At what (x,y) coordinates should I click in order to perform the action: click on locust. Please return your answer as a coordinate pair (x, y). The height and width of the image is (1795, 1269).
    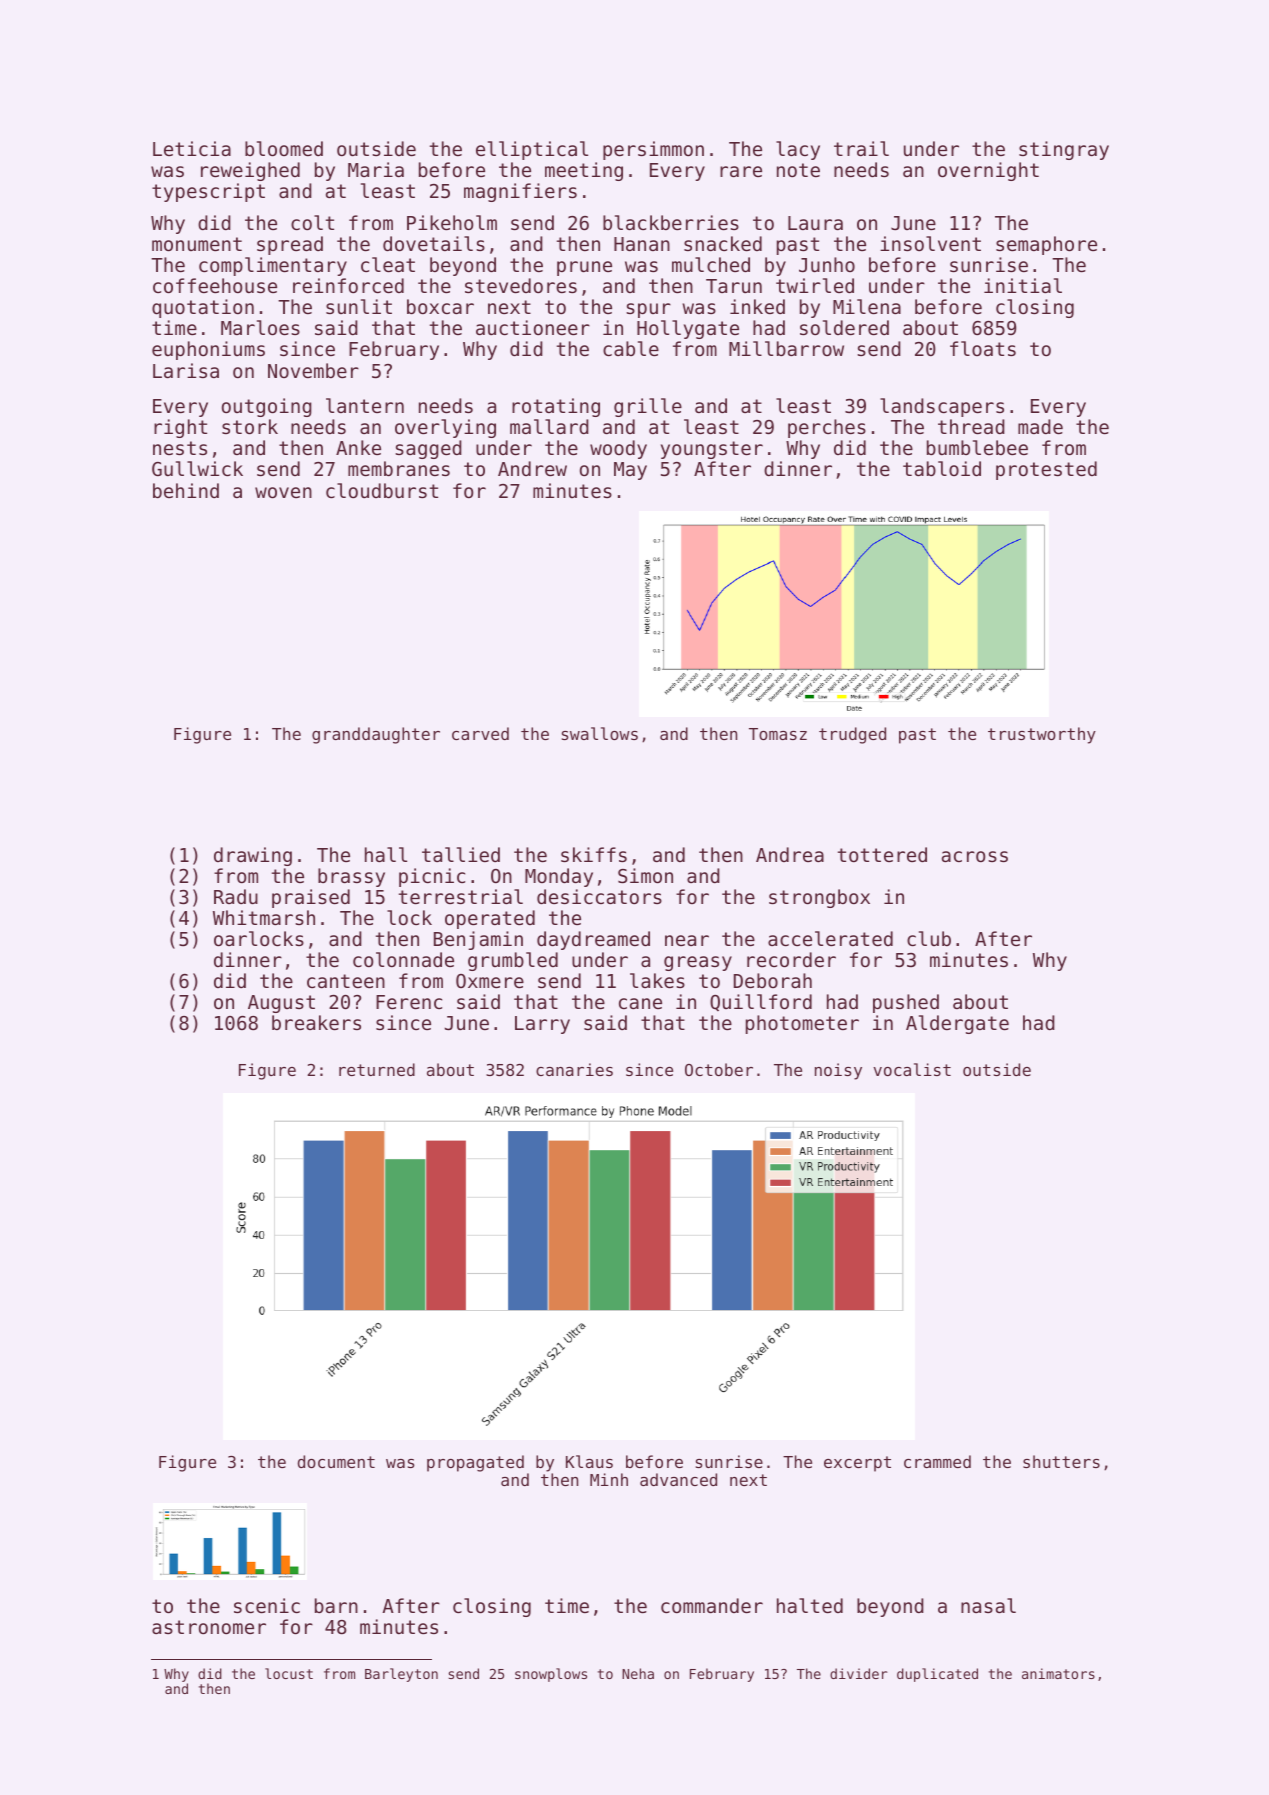
    Looking at the image, I should click on (289, 1673).
